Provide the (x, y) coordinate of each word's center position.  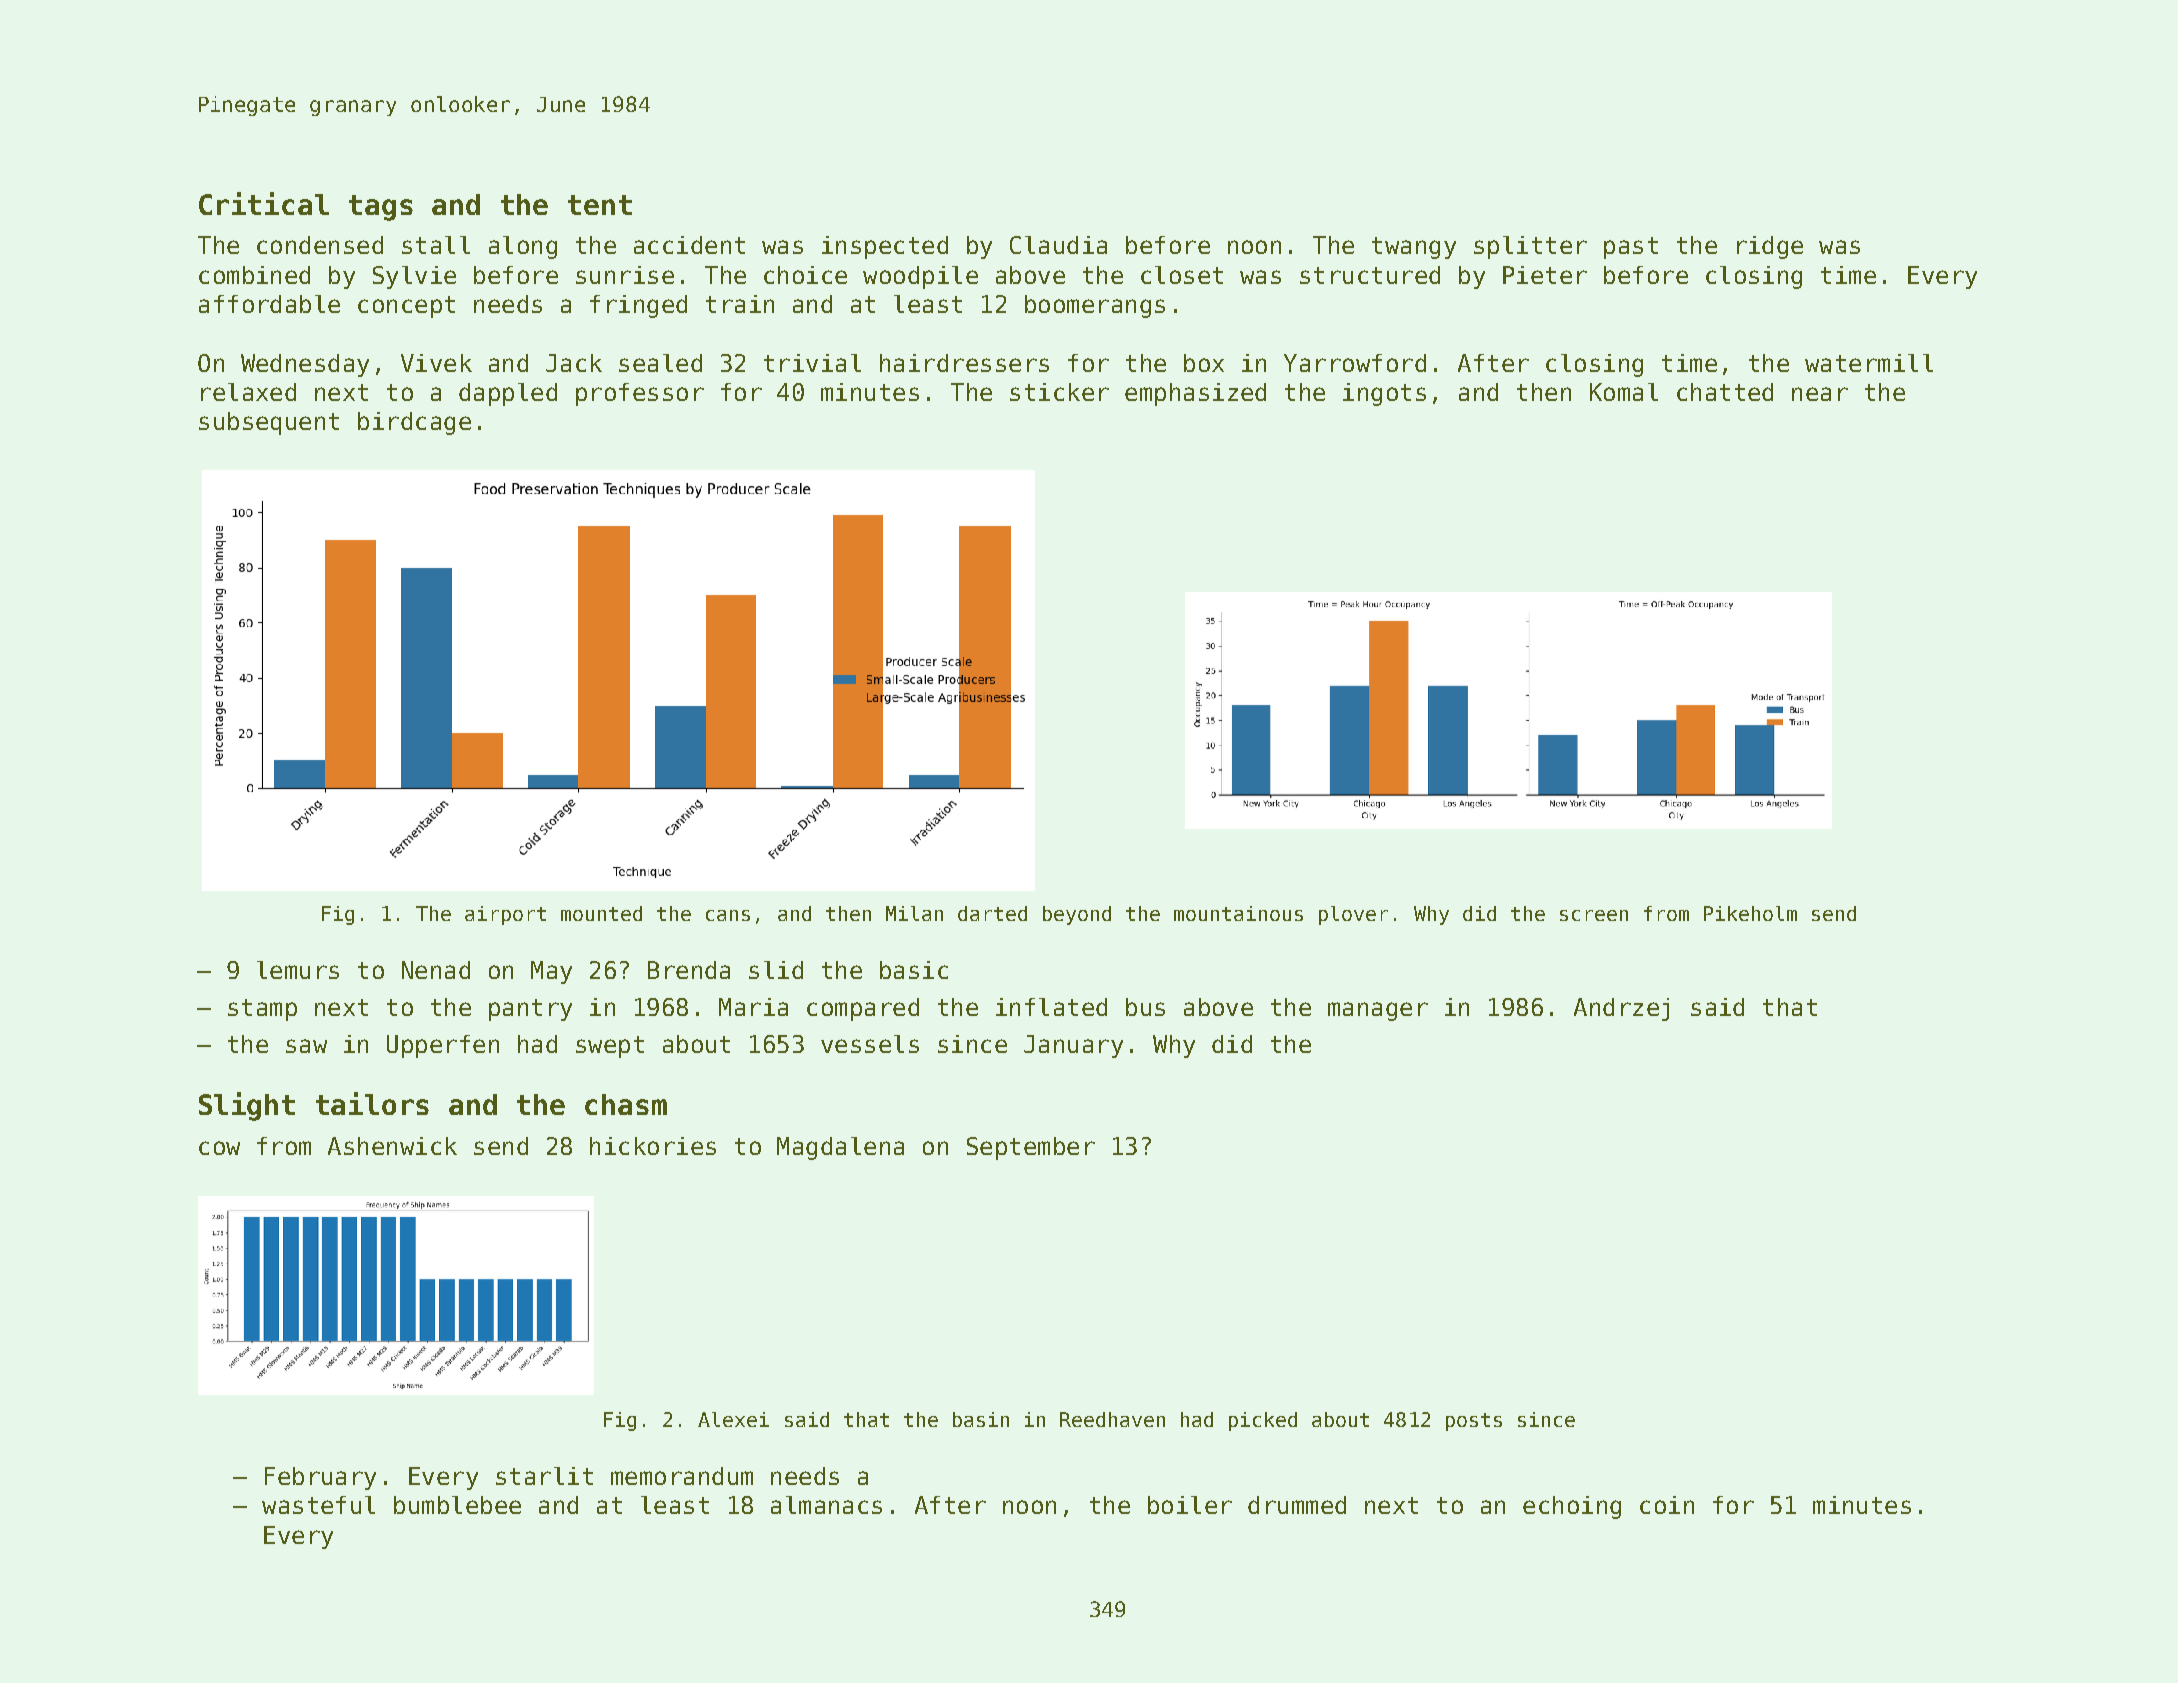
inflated (1051, 1007)
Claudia (1058, 245)
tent (600, 205)
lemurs (298, 970)
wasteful (318, 1505)
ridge (1770, 247)
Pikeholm (1750, 913)
